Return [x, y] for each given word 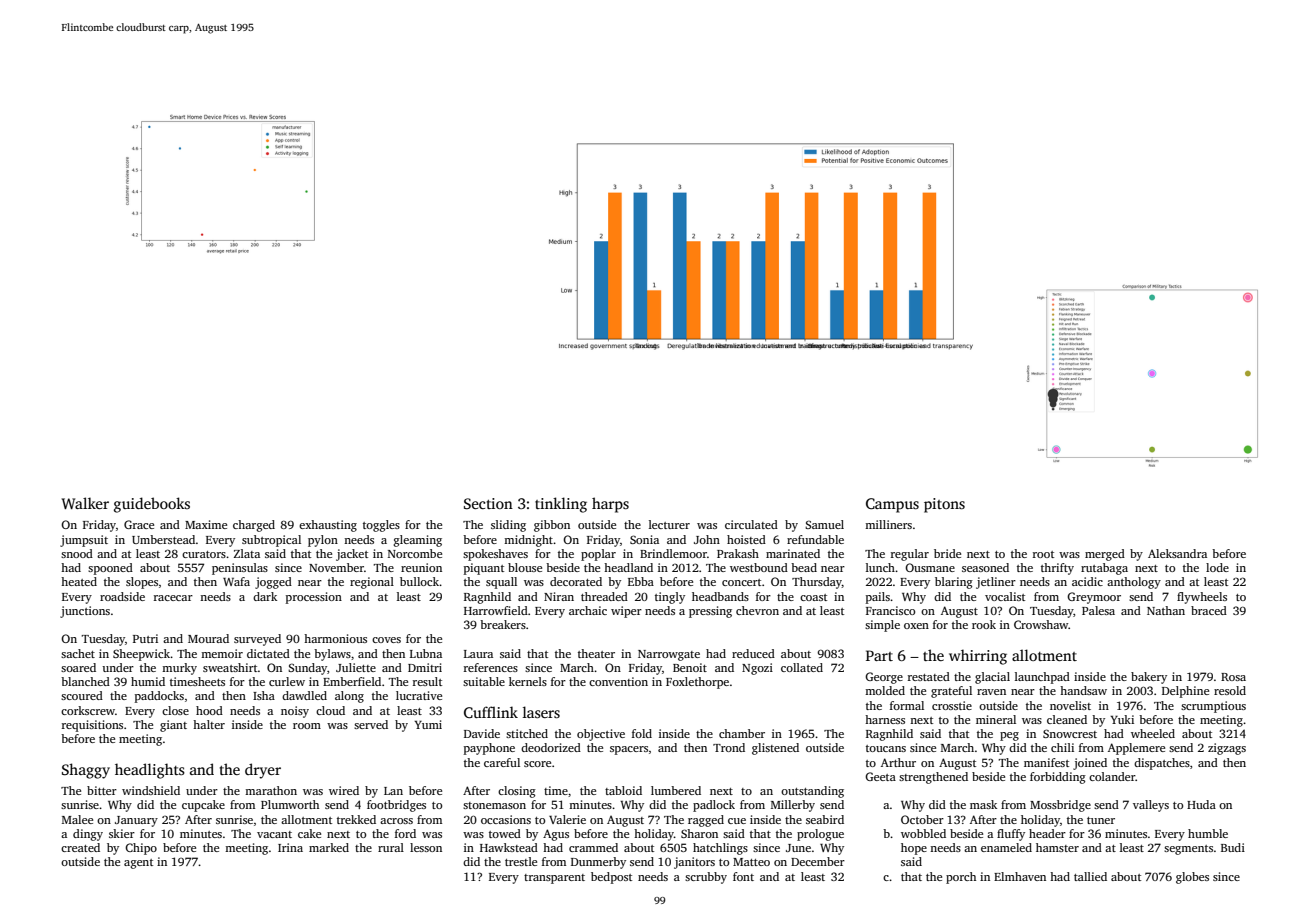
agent [138, 864]
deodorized [551, 747]
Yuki [1122, 719]
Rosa [1233, 677]
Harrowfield [496, 610]
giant [173, 726]
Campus [892, 505]
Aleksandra [1177, 553]
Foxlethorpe [697, 683]
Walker [85, 503]
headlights [150, 771]
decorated [576, 581]
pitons [944, 505]
